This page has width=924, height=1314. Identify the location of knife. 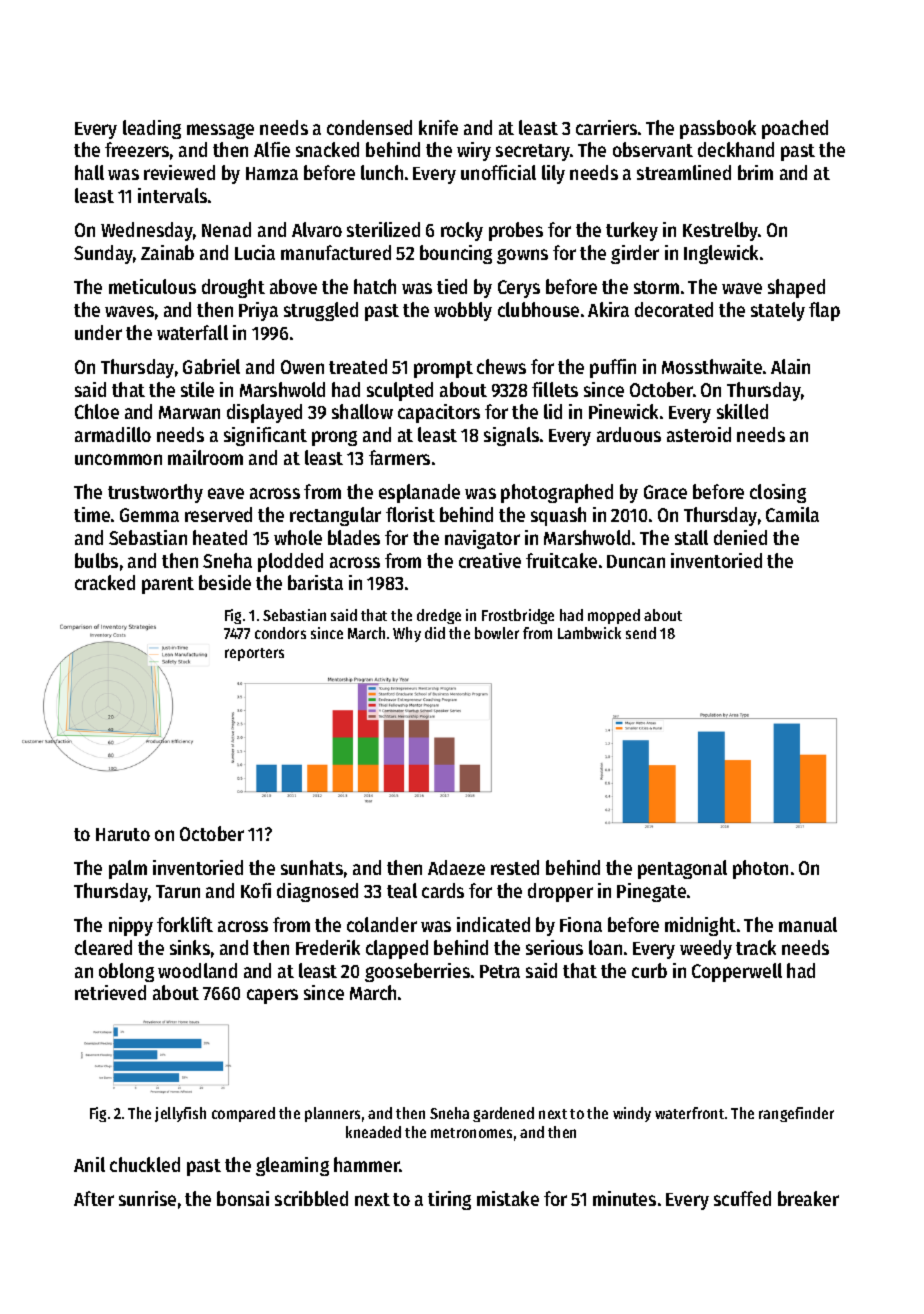
(438, 127).
